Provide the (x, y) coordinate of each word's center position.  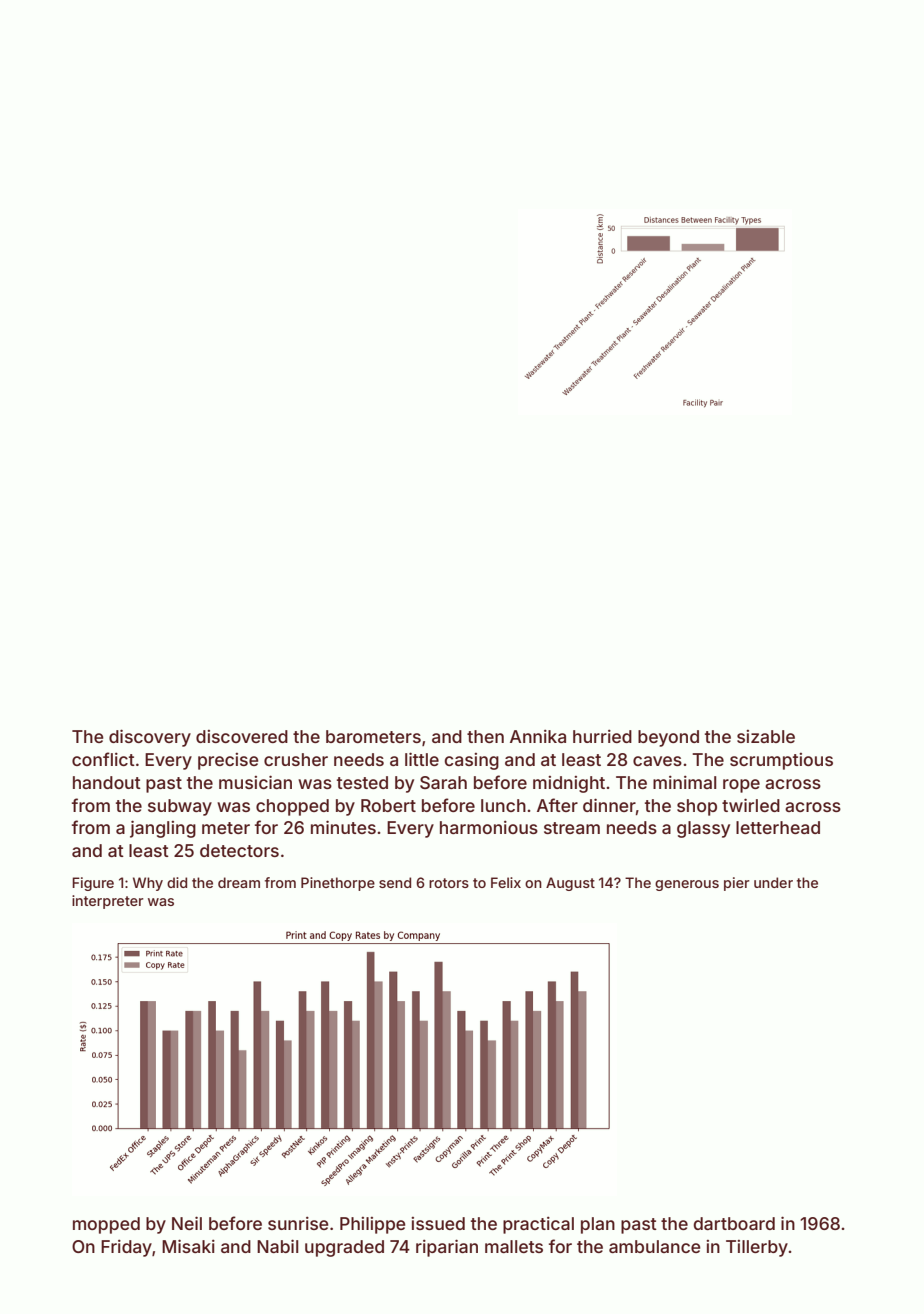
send (395, 882)
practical (538, 1225)
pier (737, 884)
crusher (296, 759)
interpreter (108, 902)
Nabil (277, 1246)
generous (687, 885)
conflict (103, 759)
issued (438, 1223)
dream (239, 882)
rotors (449, 883)
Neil (187, 1223)
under (773, 882)
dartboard (734, 1223)
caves (657, 761)
